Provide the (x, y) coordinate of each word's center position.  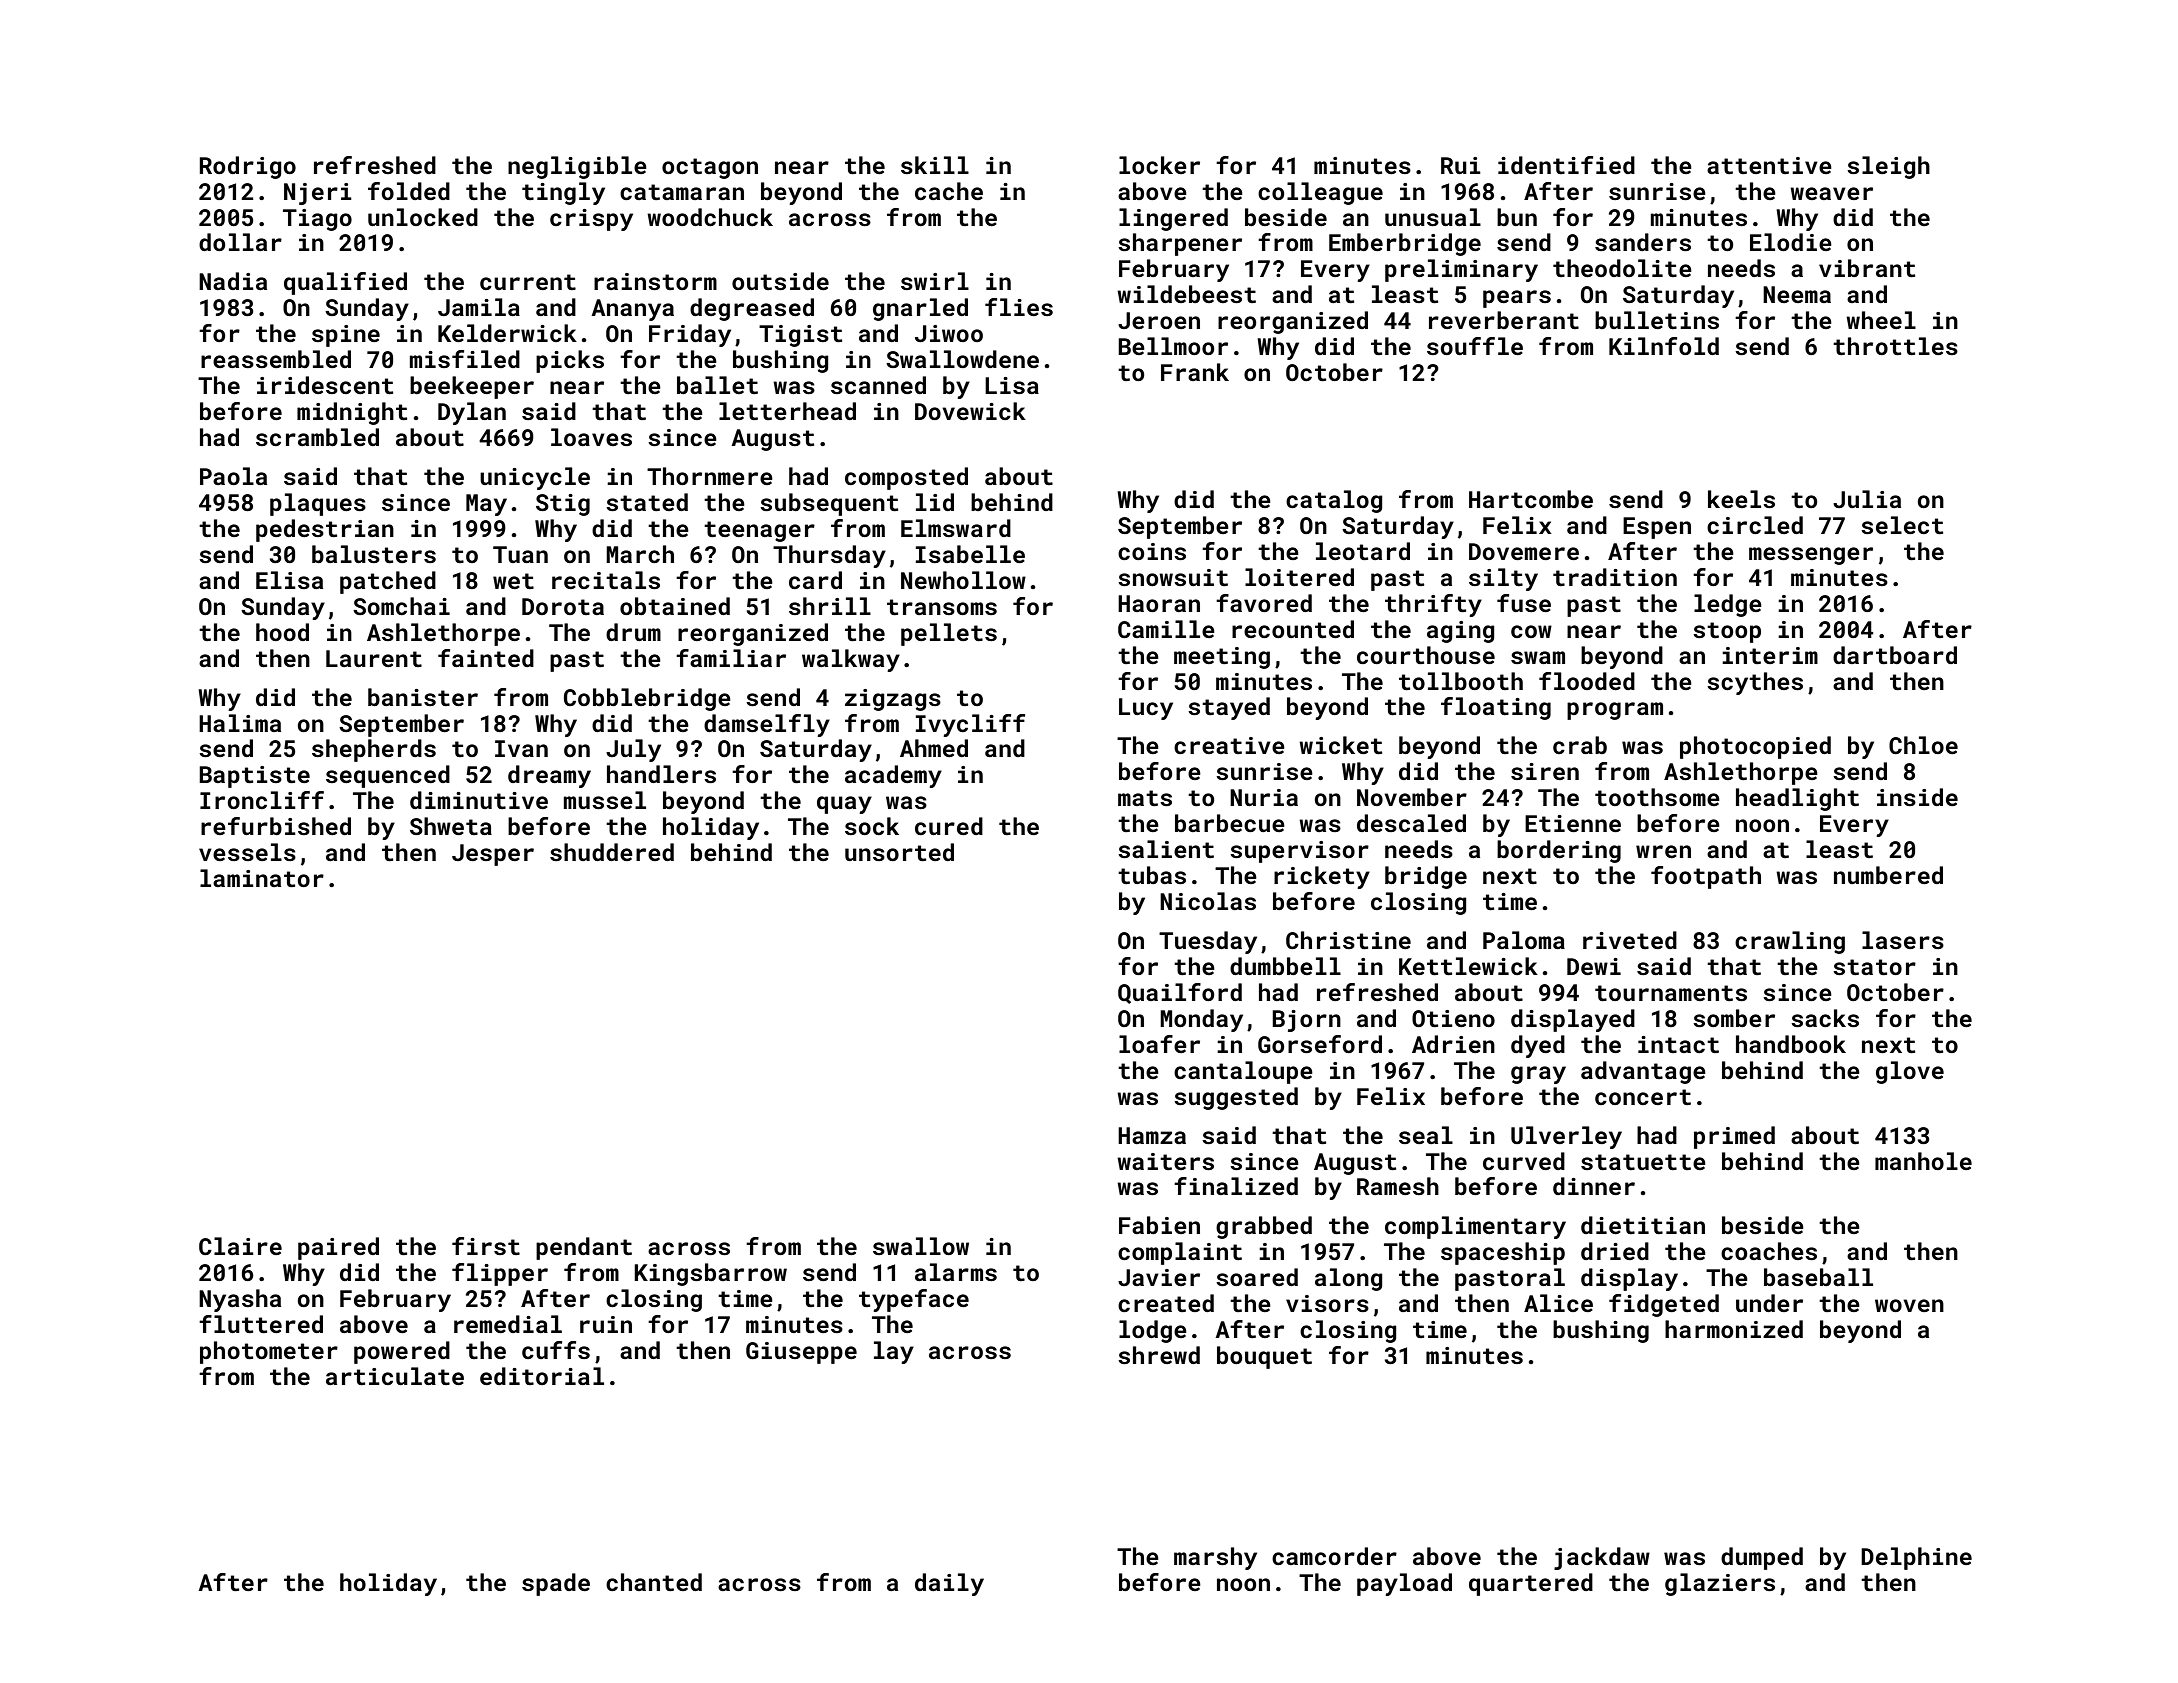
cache (949, 191)
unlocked (423, 217)
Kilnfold (1664, 346)
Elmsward (956, 528)
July (633, 750)
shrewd (1159, 1355)
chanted (654, 1582)
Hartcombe (1531, 499)
